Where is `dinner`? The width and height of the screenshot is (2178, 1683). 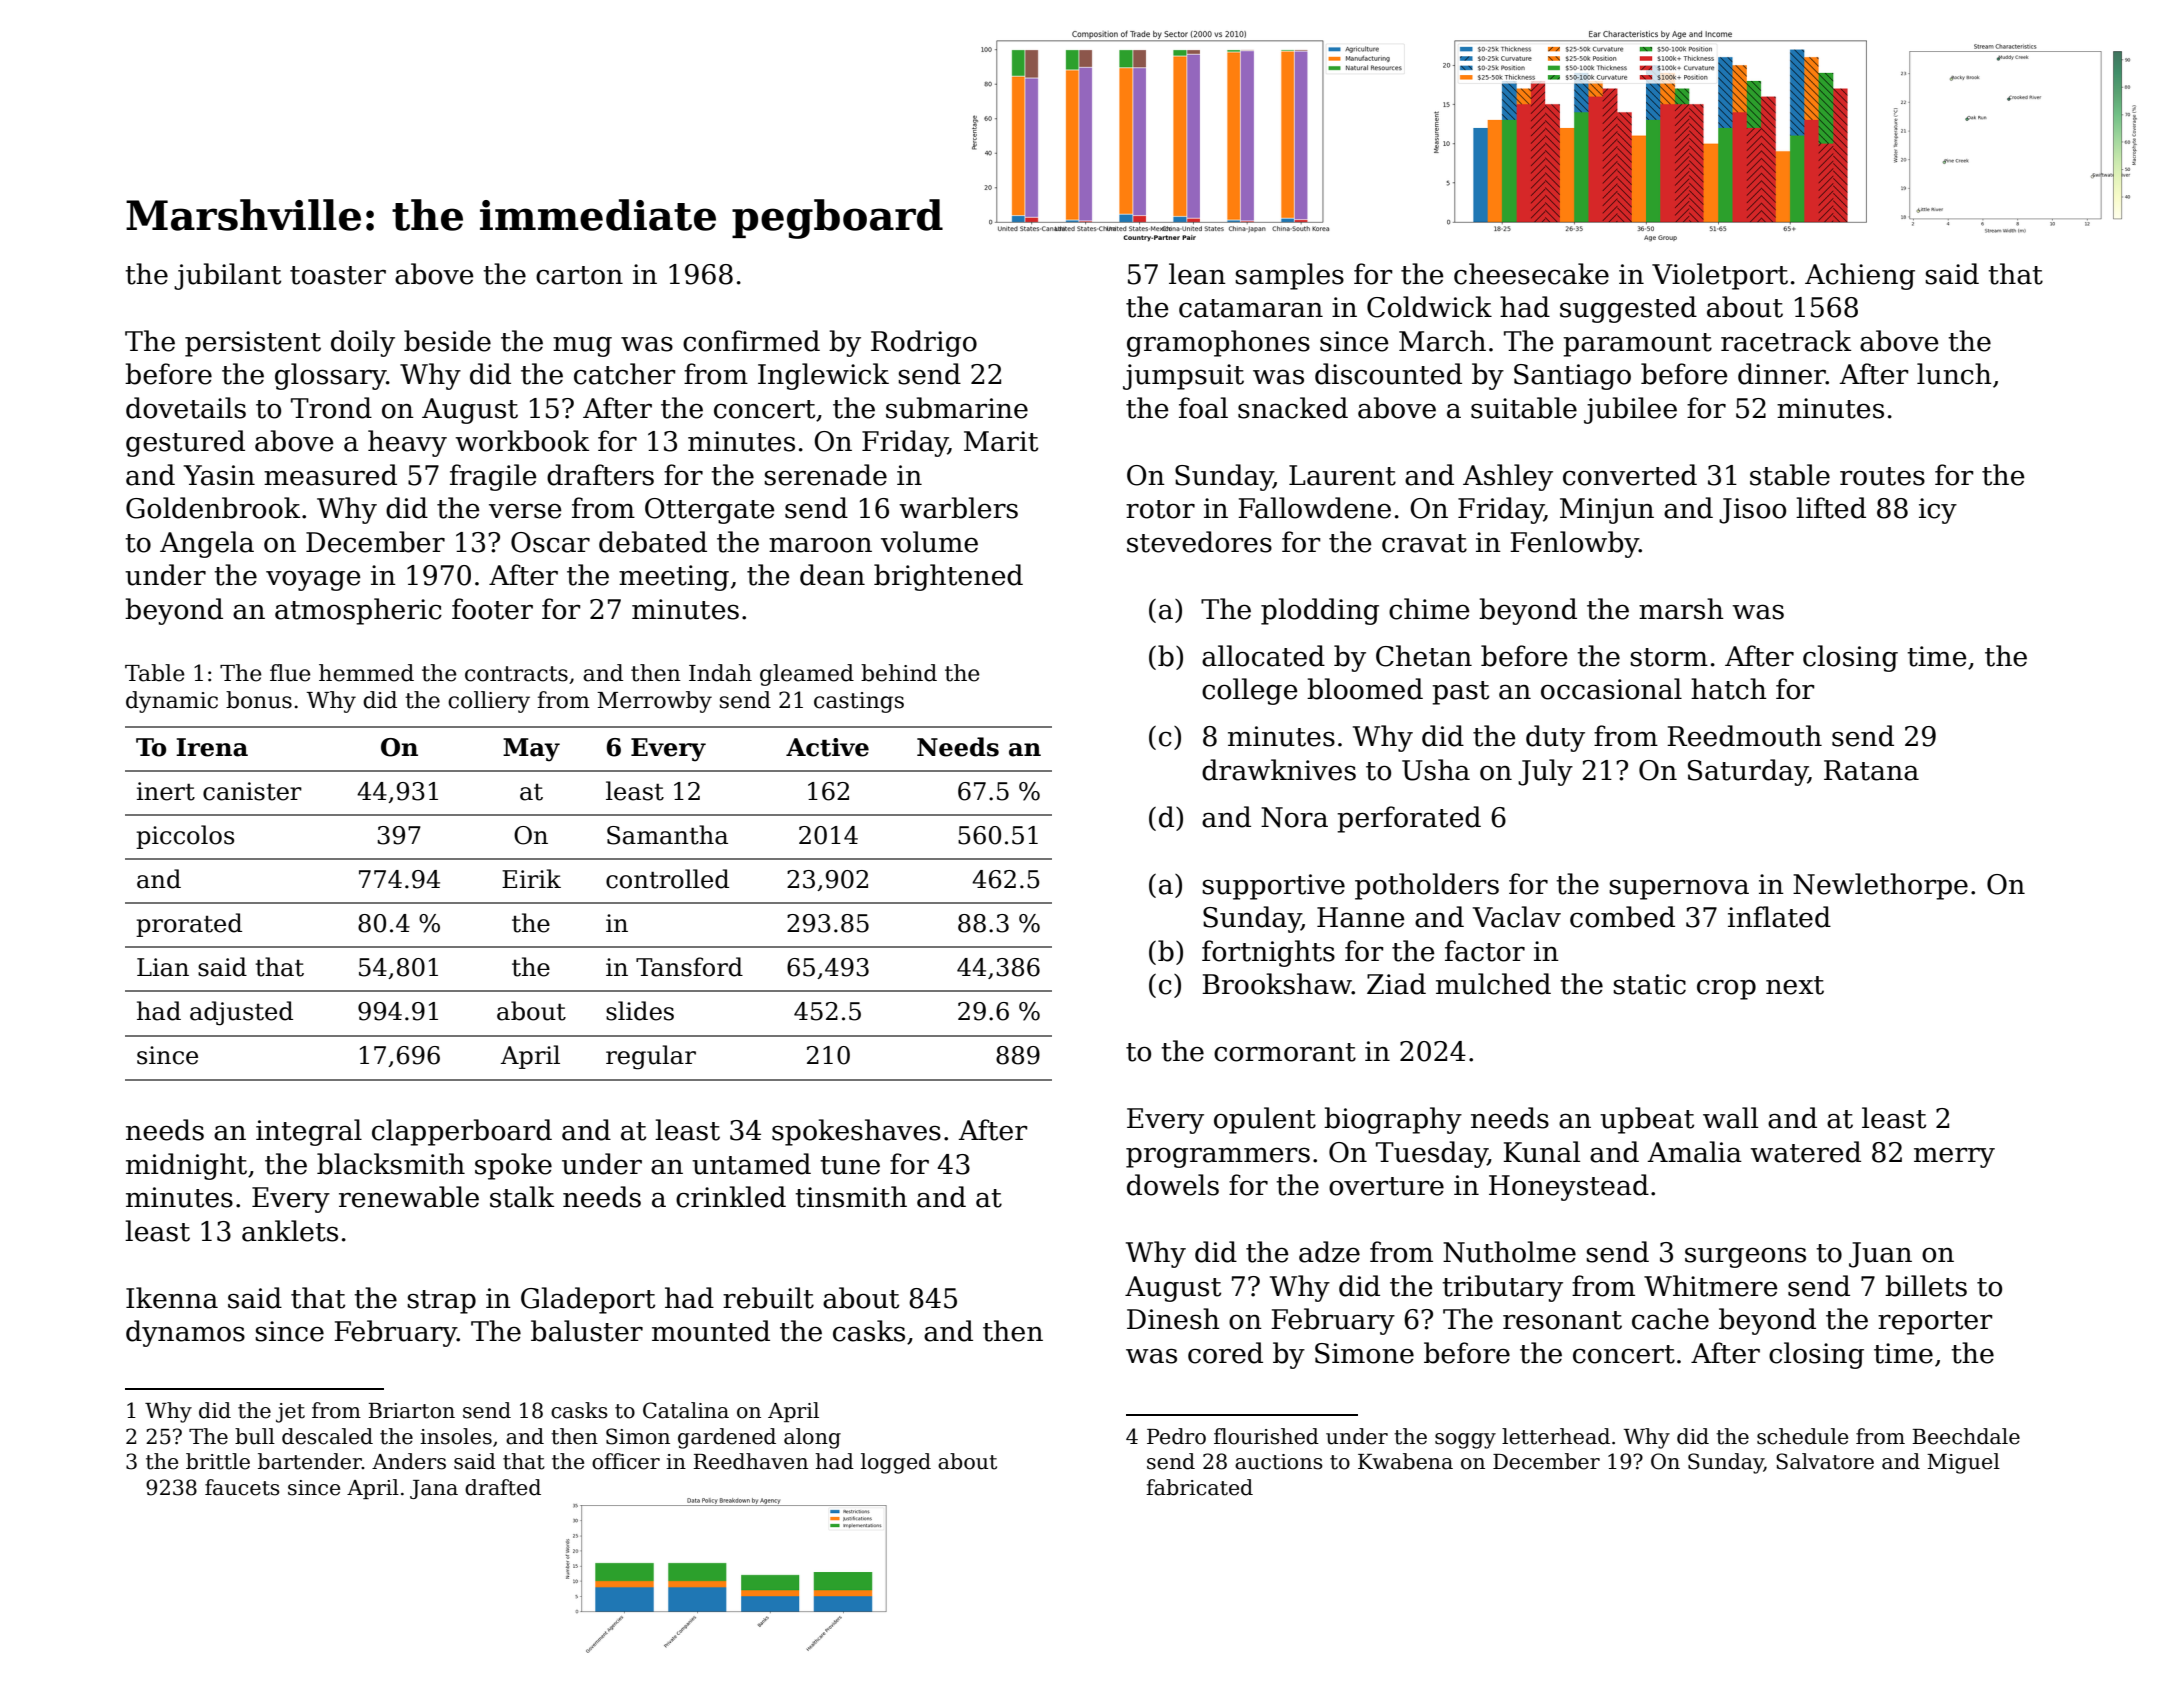
dinner is located at coordinates (1782, 374).
